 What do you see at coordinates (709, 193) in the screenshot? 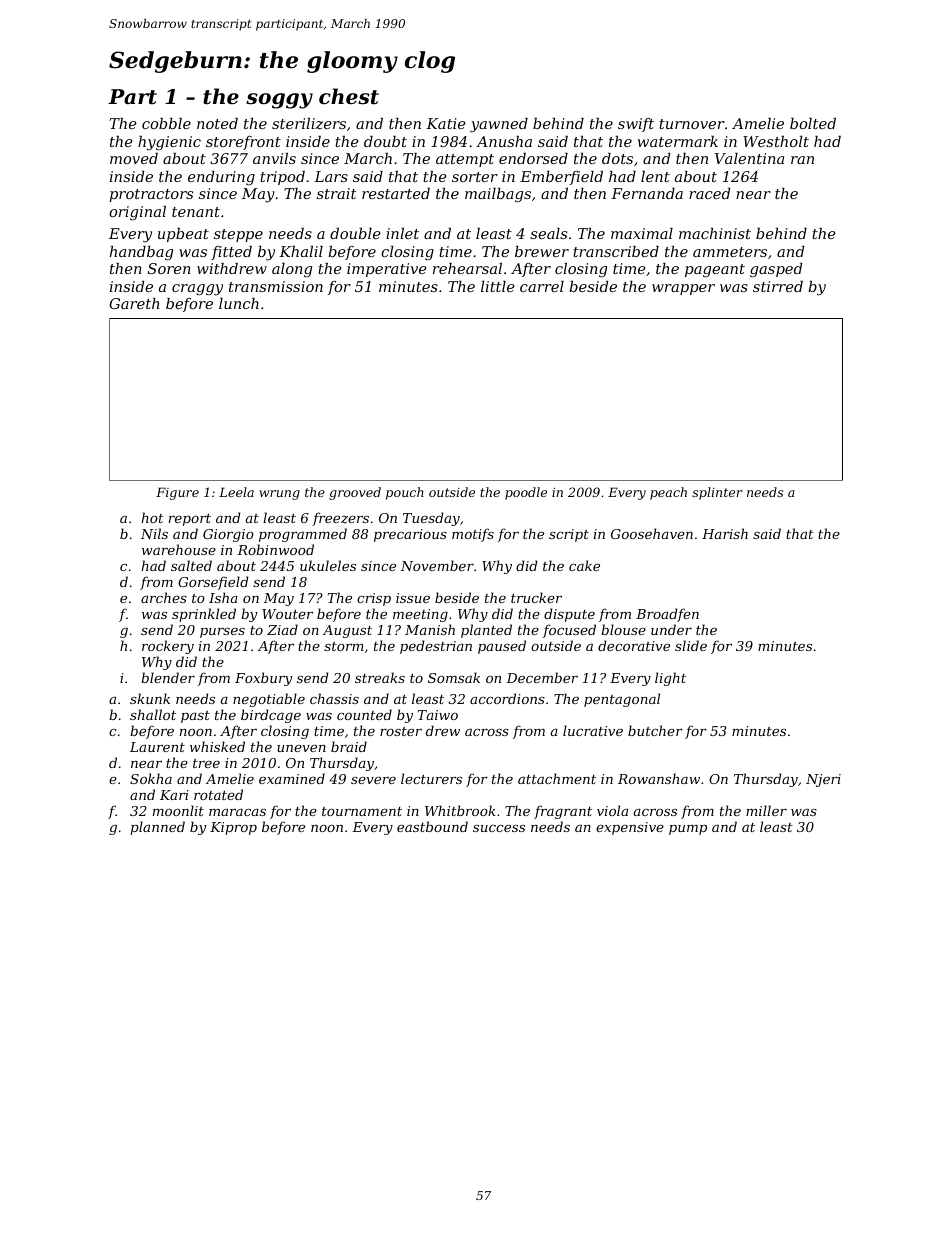
I see `raced` at bounding box center [709, 193].
